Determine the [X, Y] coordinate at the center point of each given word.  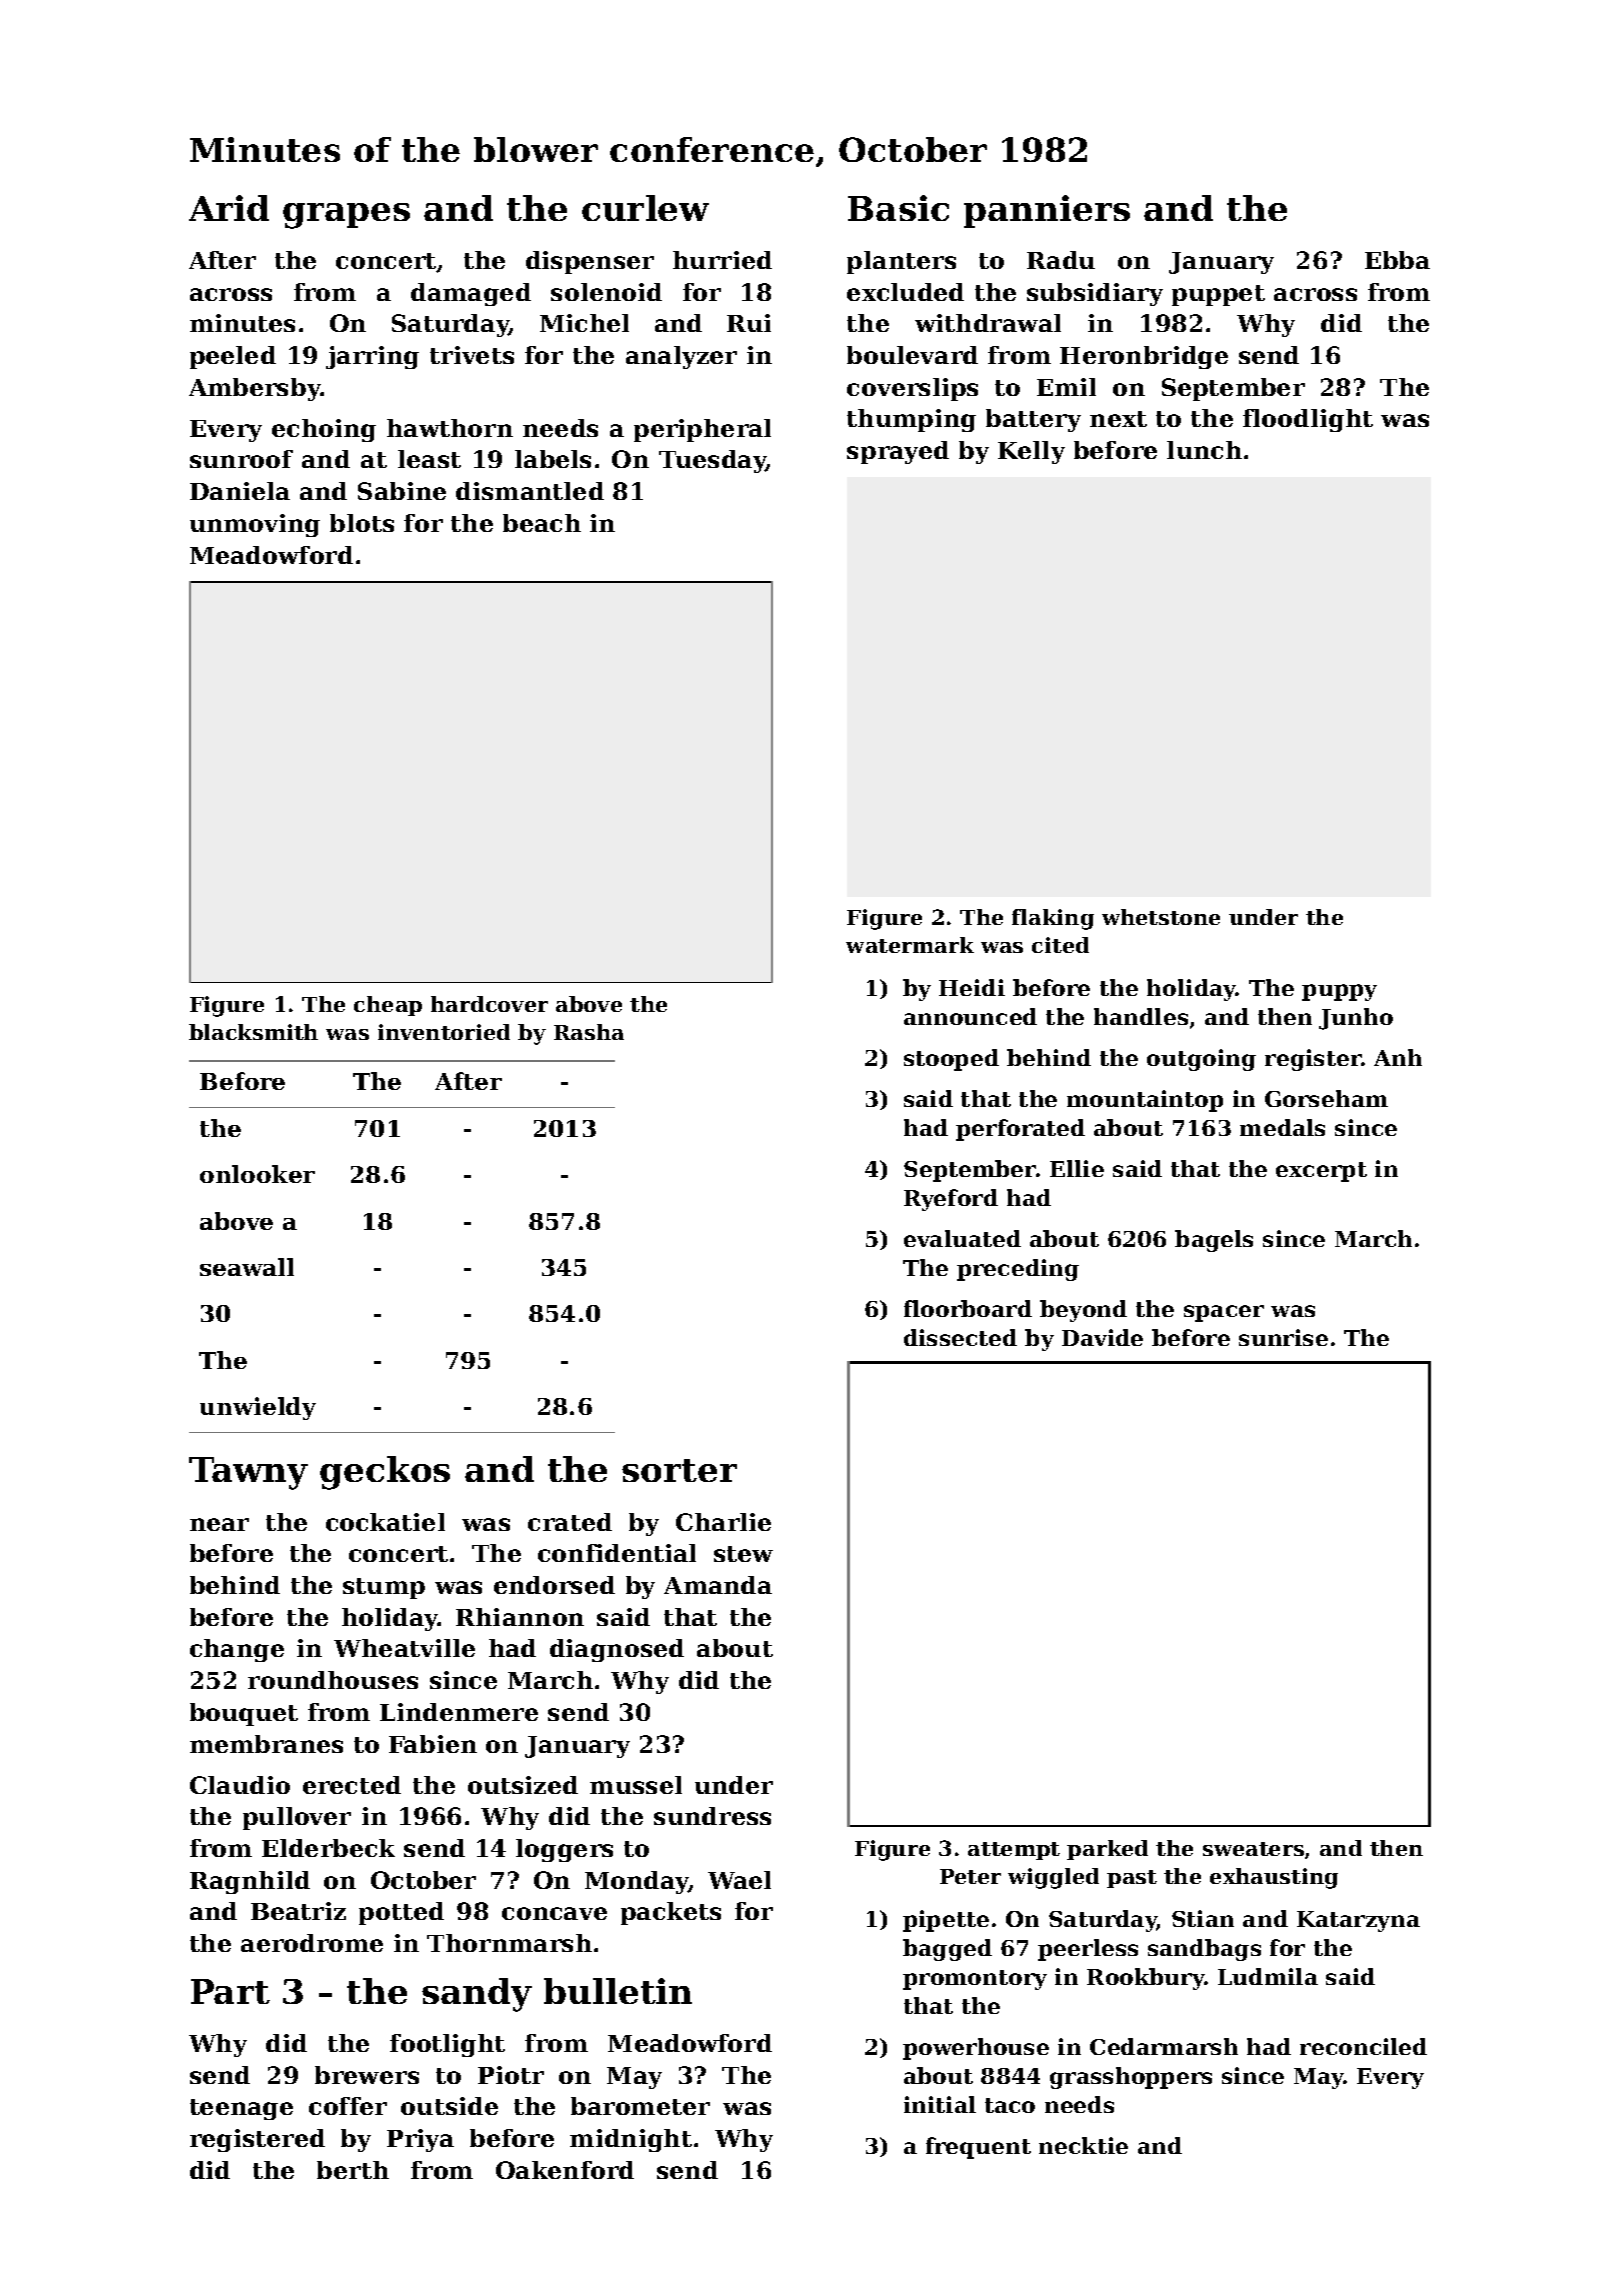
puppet [1218, 295]
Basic [898, 208]
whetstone [1161, 917]
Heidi [972, 987]
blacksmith [253, 1032]
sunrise [1283, 1337]
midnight [631, 2140]
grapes [346, 216]
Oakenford [565, 2170]
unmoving [255, 525]
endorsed [554, 1585]
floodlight [1308, 420]
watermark [910, 945]
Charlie [723, 1522]
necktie [1083, 2145]
